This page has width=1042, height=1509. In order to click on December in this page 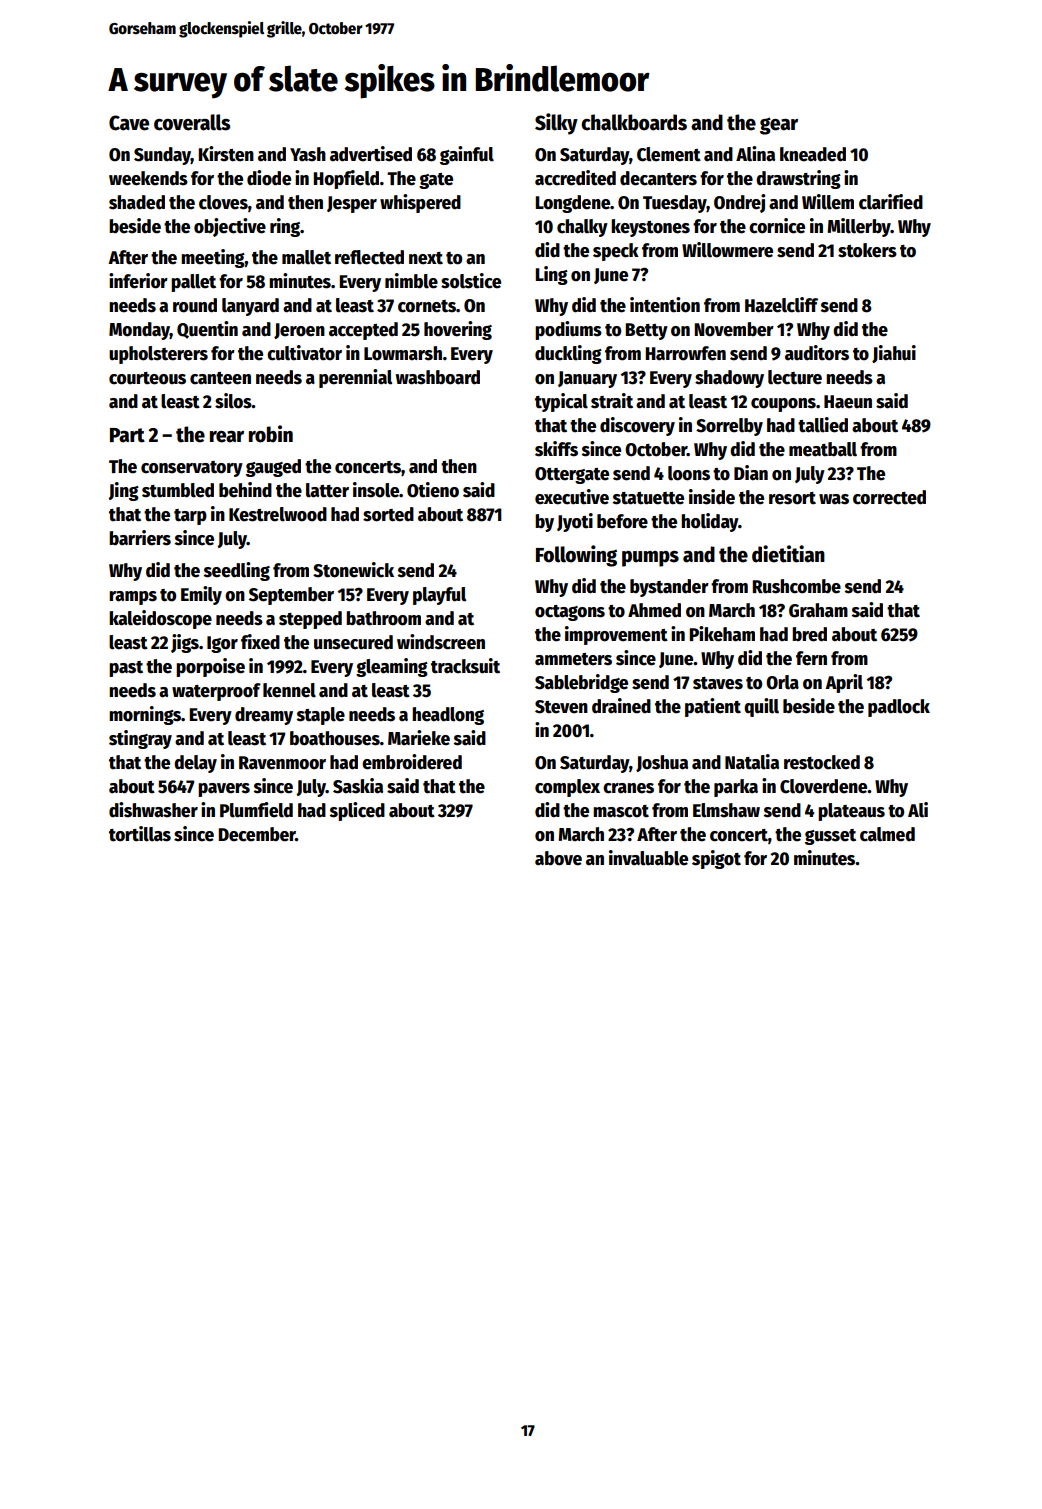, I will do `click(257, 834)`.
